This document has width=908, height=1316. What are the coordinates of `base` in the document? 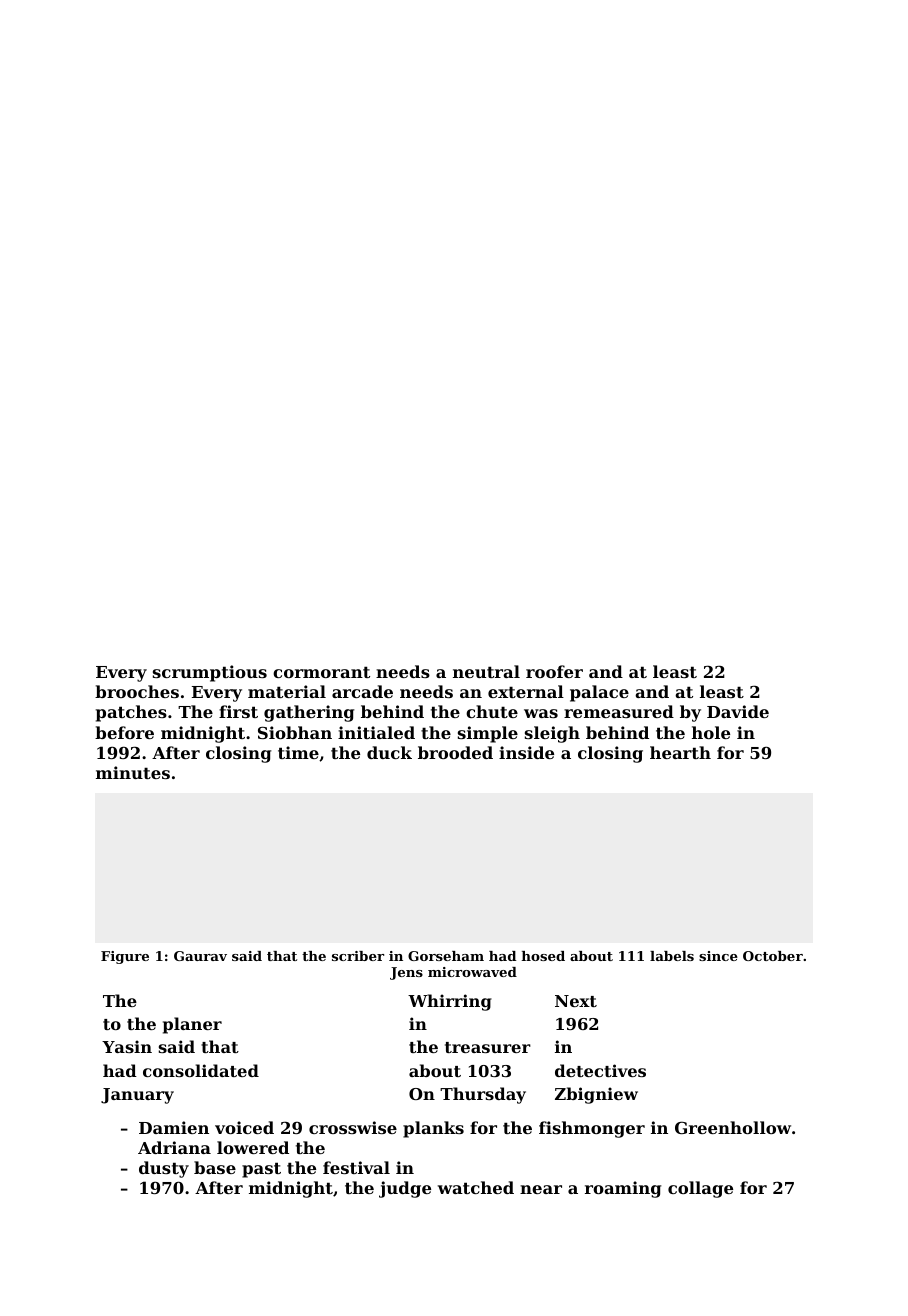 It's located at (215, 1167).
